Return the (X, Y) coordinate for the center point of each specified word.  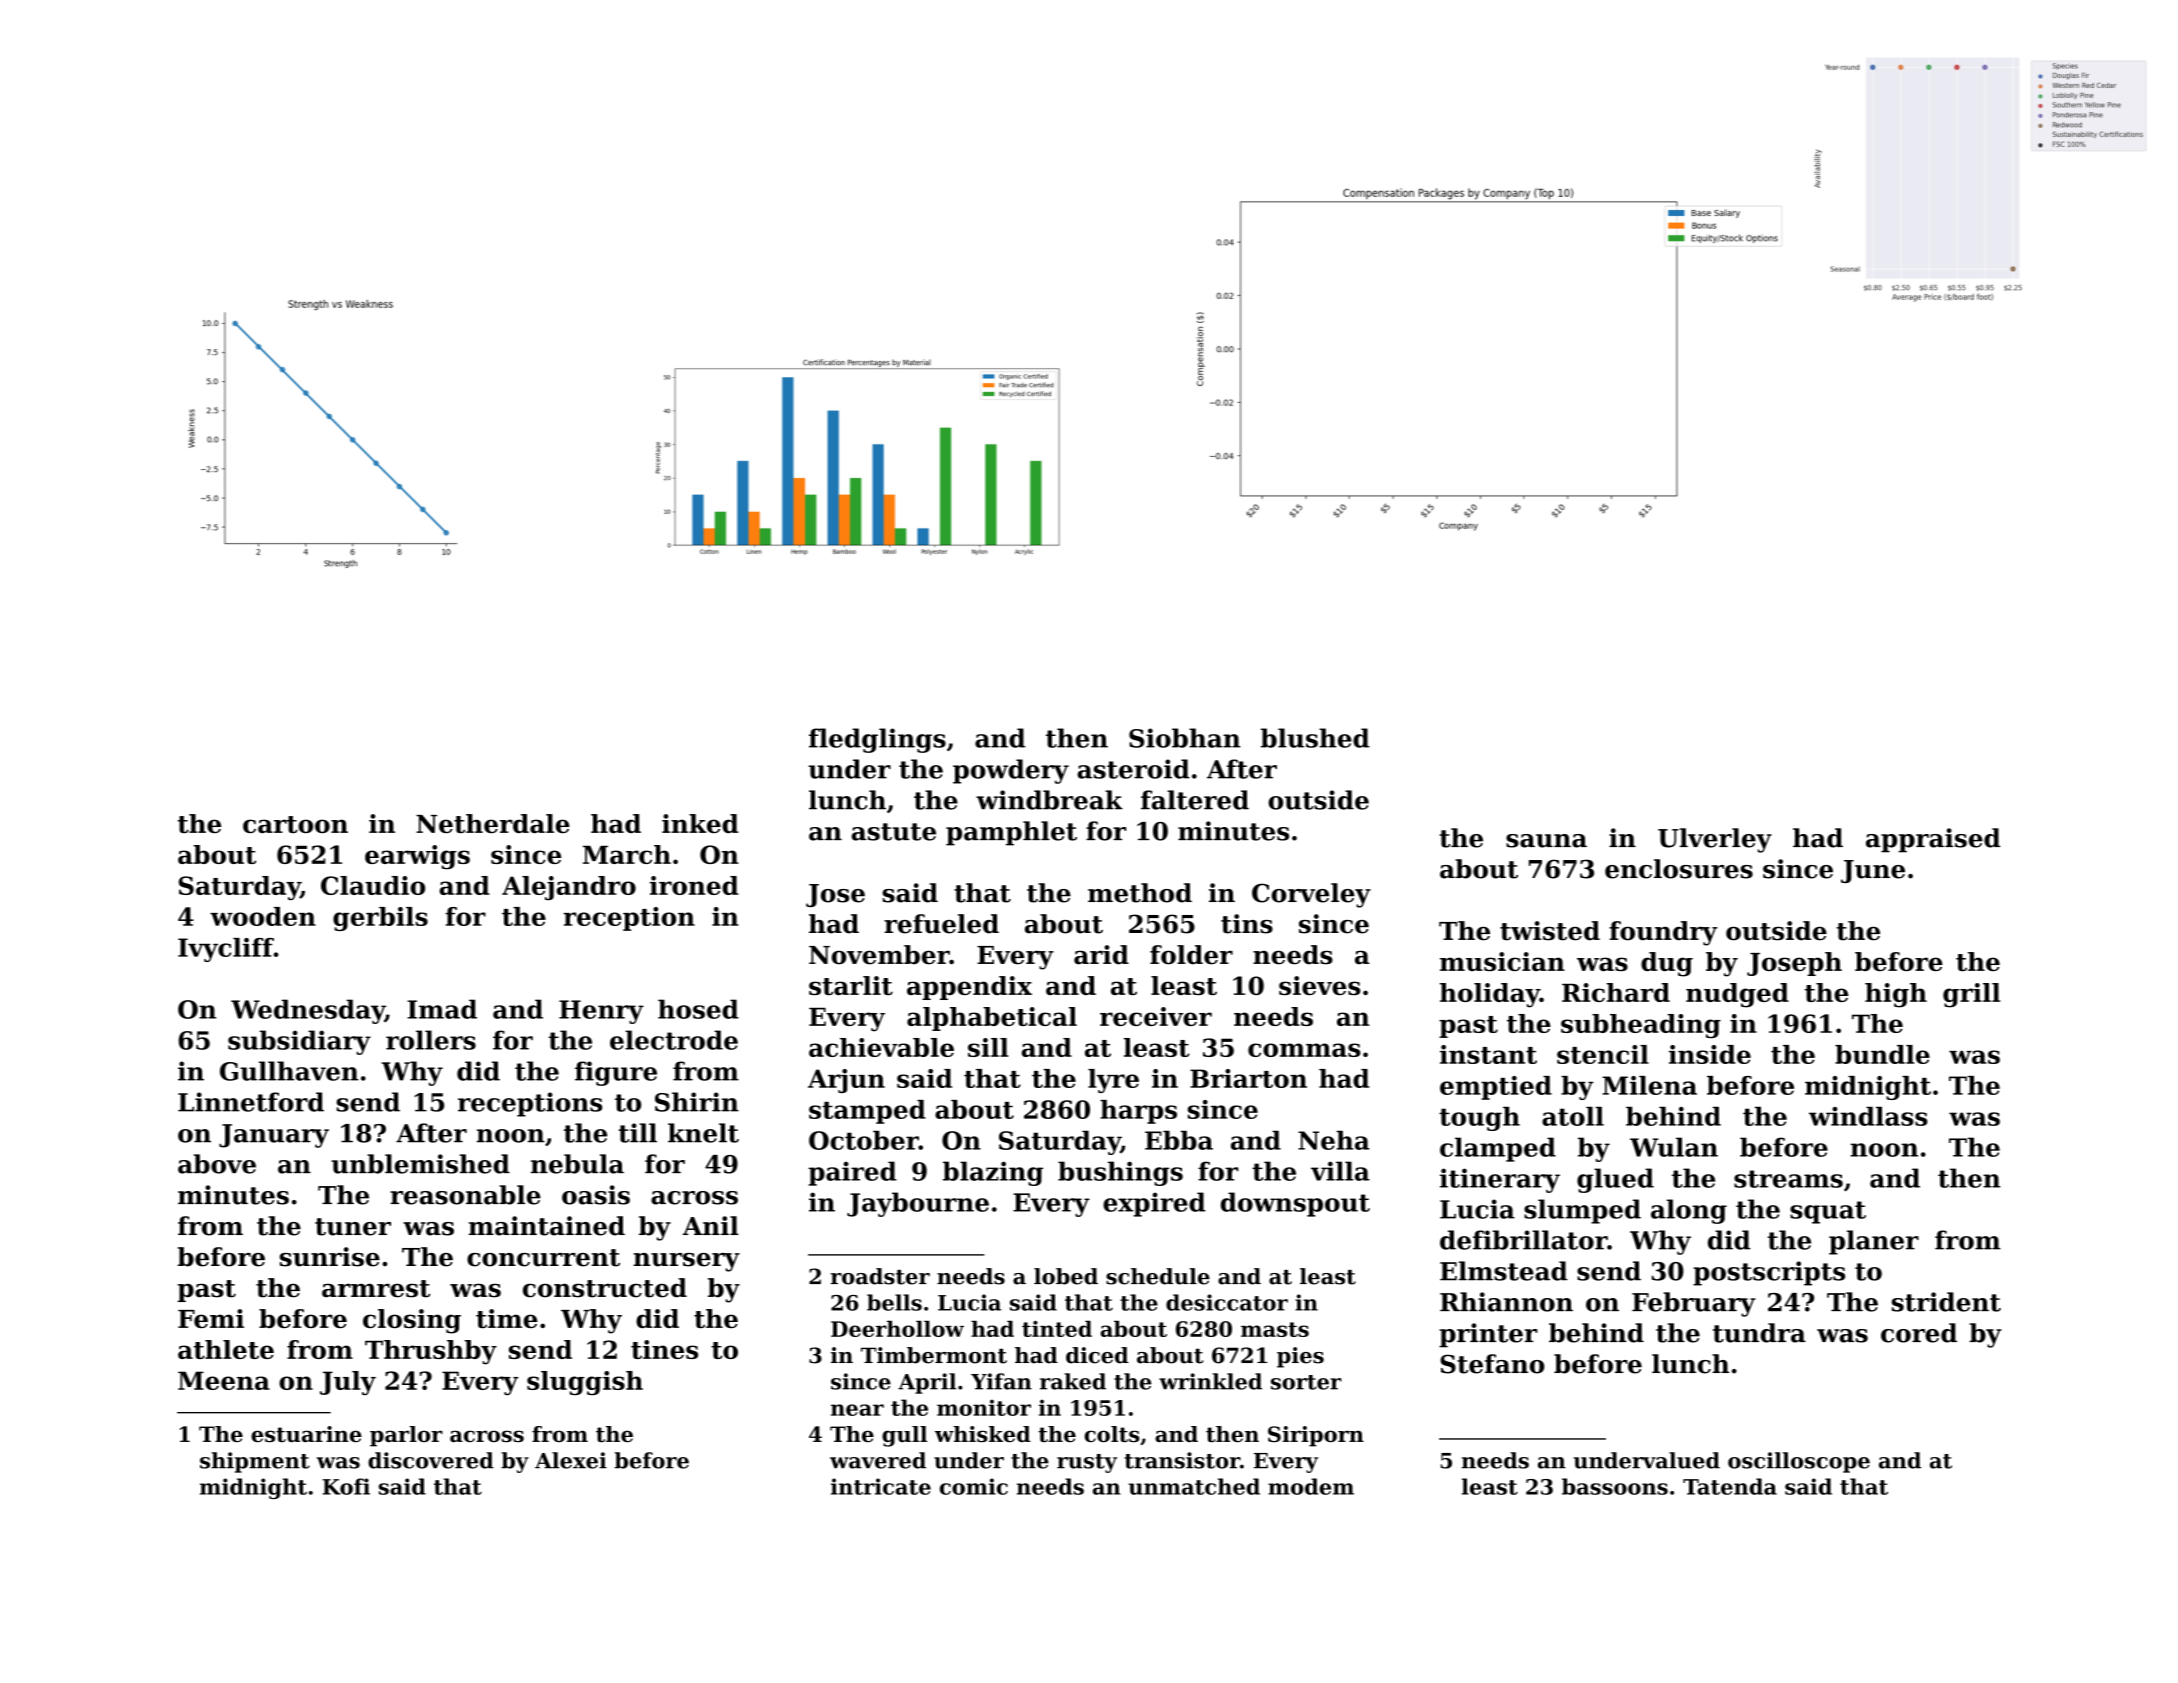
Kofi (346, 1486)
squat (1828, 1212)
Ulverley (1715, 840)
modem (1311, 1486)
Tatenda (1730, 1486)
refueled (941, 924)
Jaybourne (918, 1204)
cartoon (295, 824)
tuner (353, 1227)
